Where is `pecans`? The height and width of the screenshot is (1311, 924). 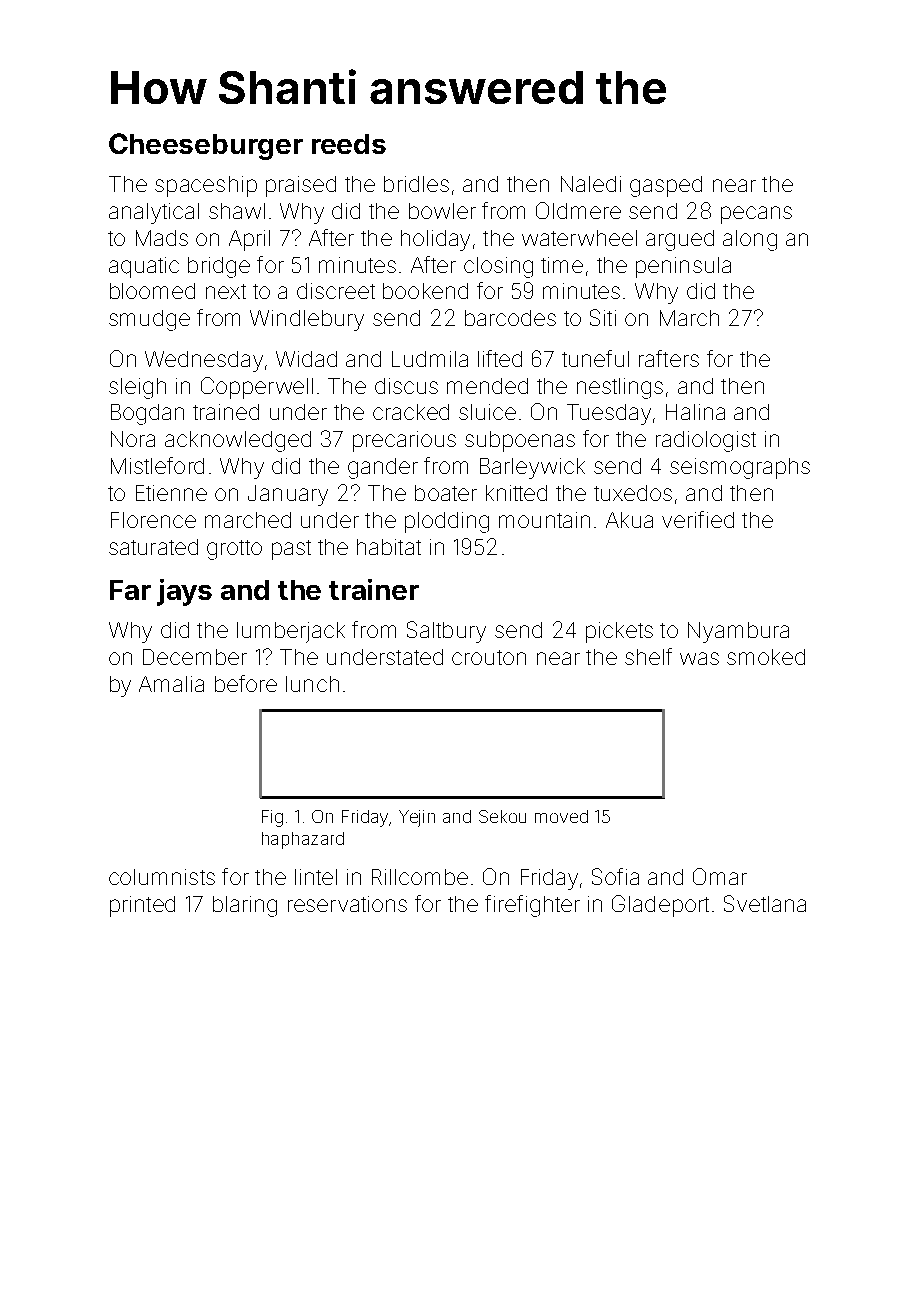
pecans is located at coordinates (756, 215).
